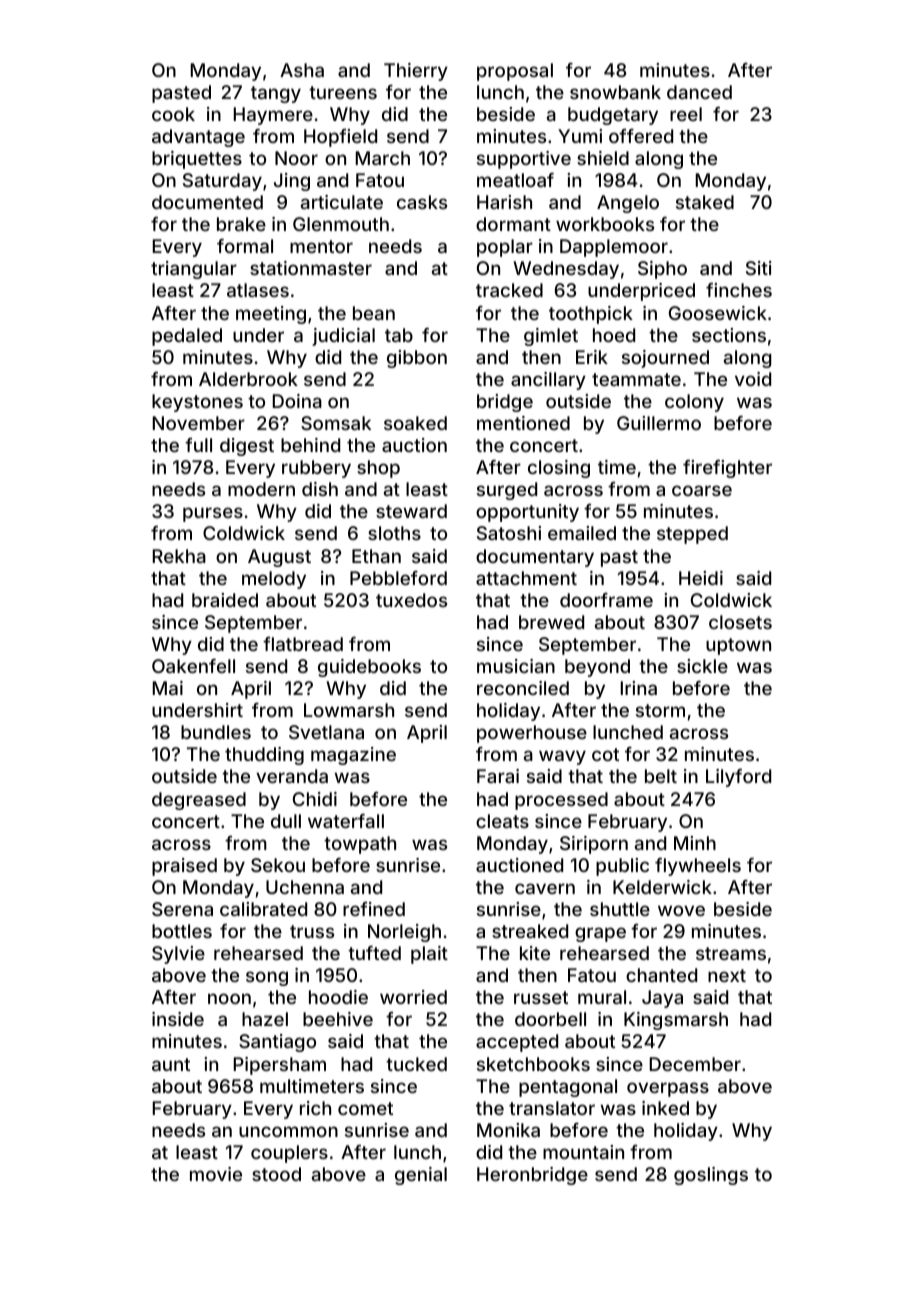 The width and height of the screenshot is (924, 1311). I want to click on coarse, so click(702, 490).
